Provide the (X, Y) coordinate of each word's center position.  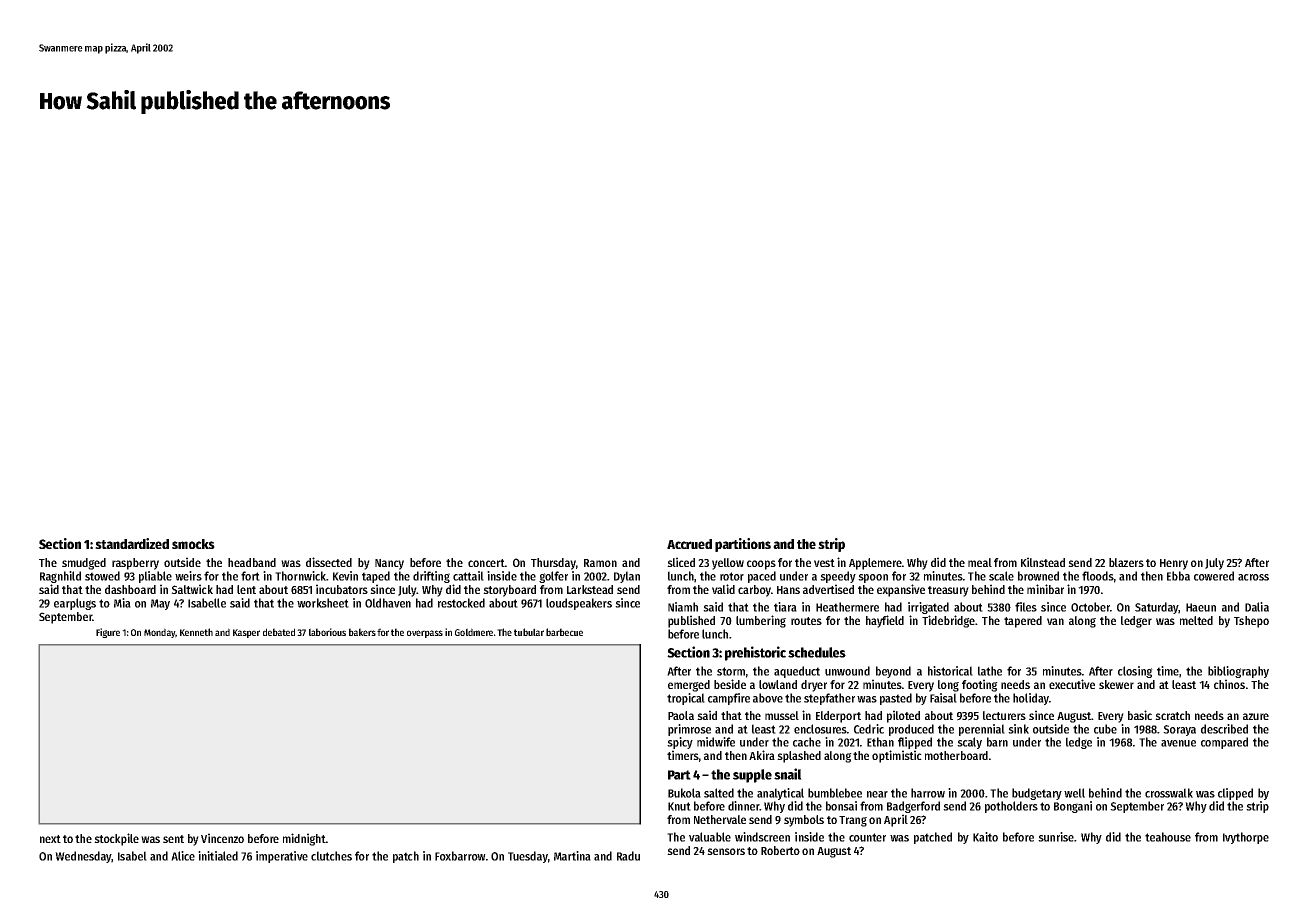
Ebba (1178, 576)
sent (173, 839)
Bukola (684, 793)
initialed (218, 856)
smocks (193, 544)
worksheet (323, 603)
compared (1224, 743)
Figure (108, 633)
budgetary (1037, 794)
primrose (689, 730)
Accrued (689, 544)
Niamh (683, 607)
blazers (1126, 562)
